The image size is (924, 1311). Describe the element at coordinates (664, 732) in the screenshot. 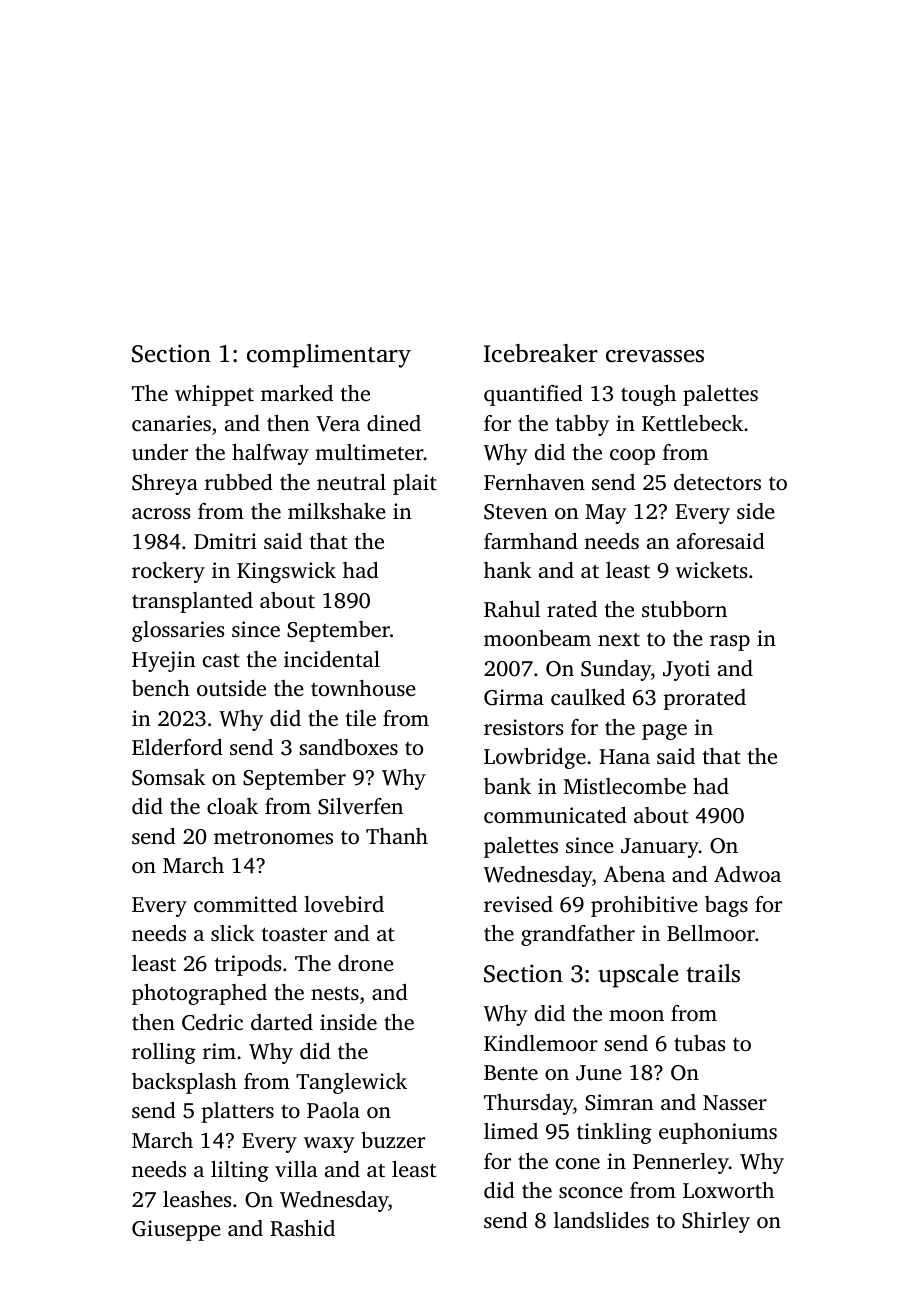

I see `page` at that location.
